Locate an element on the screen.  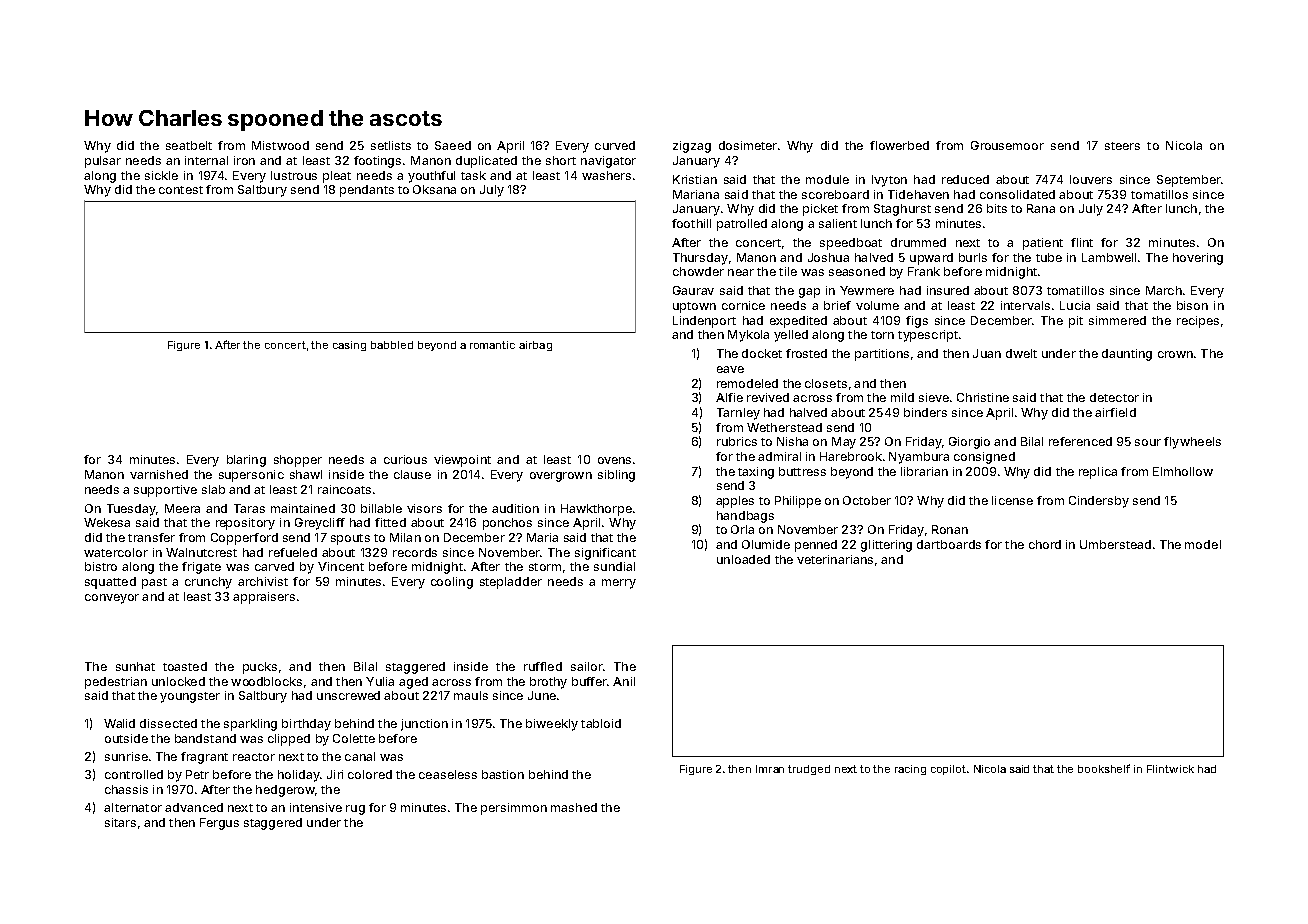
sitars is located at coordinates (120, 822).
